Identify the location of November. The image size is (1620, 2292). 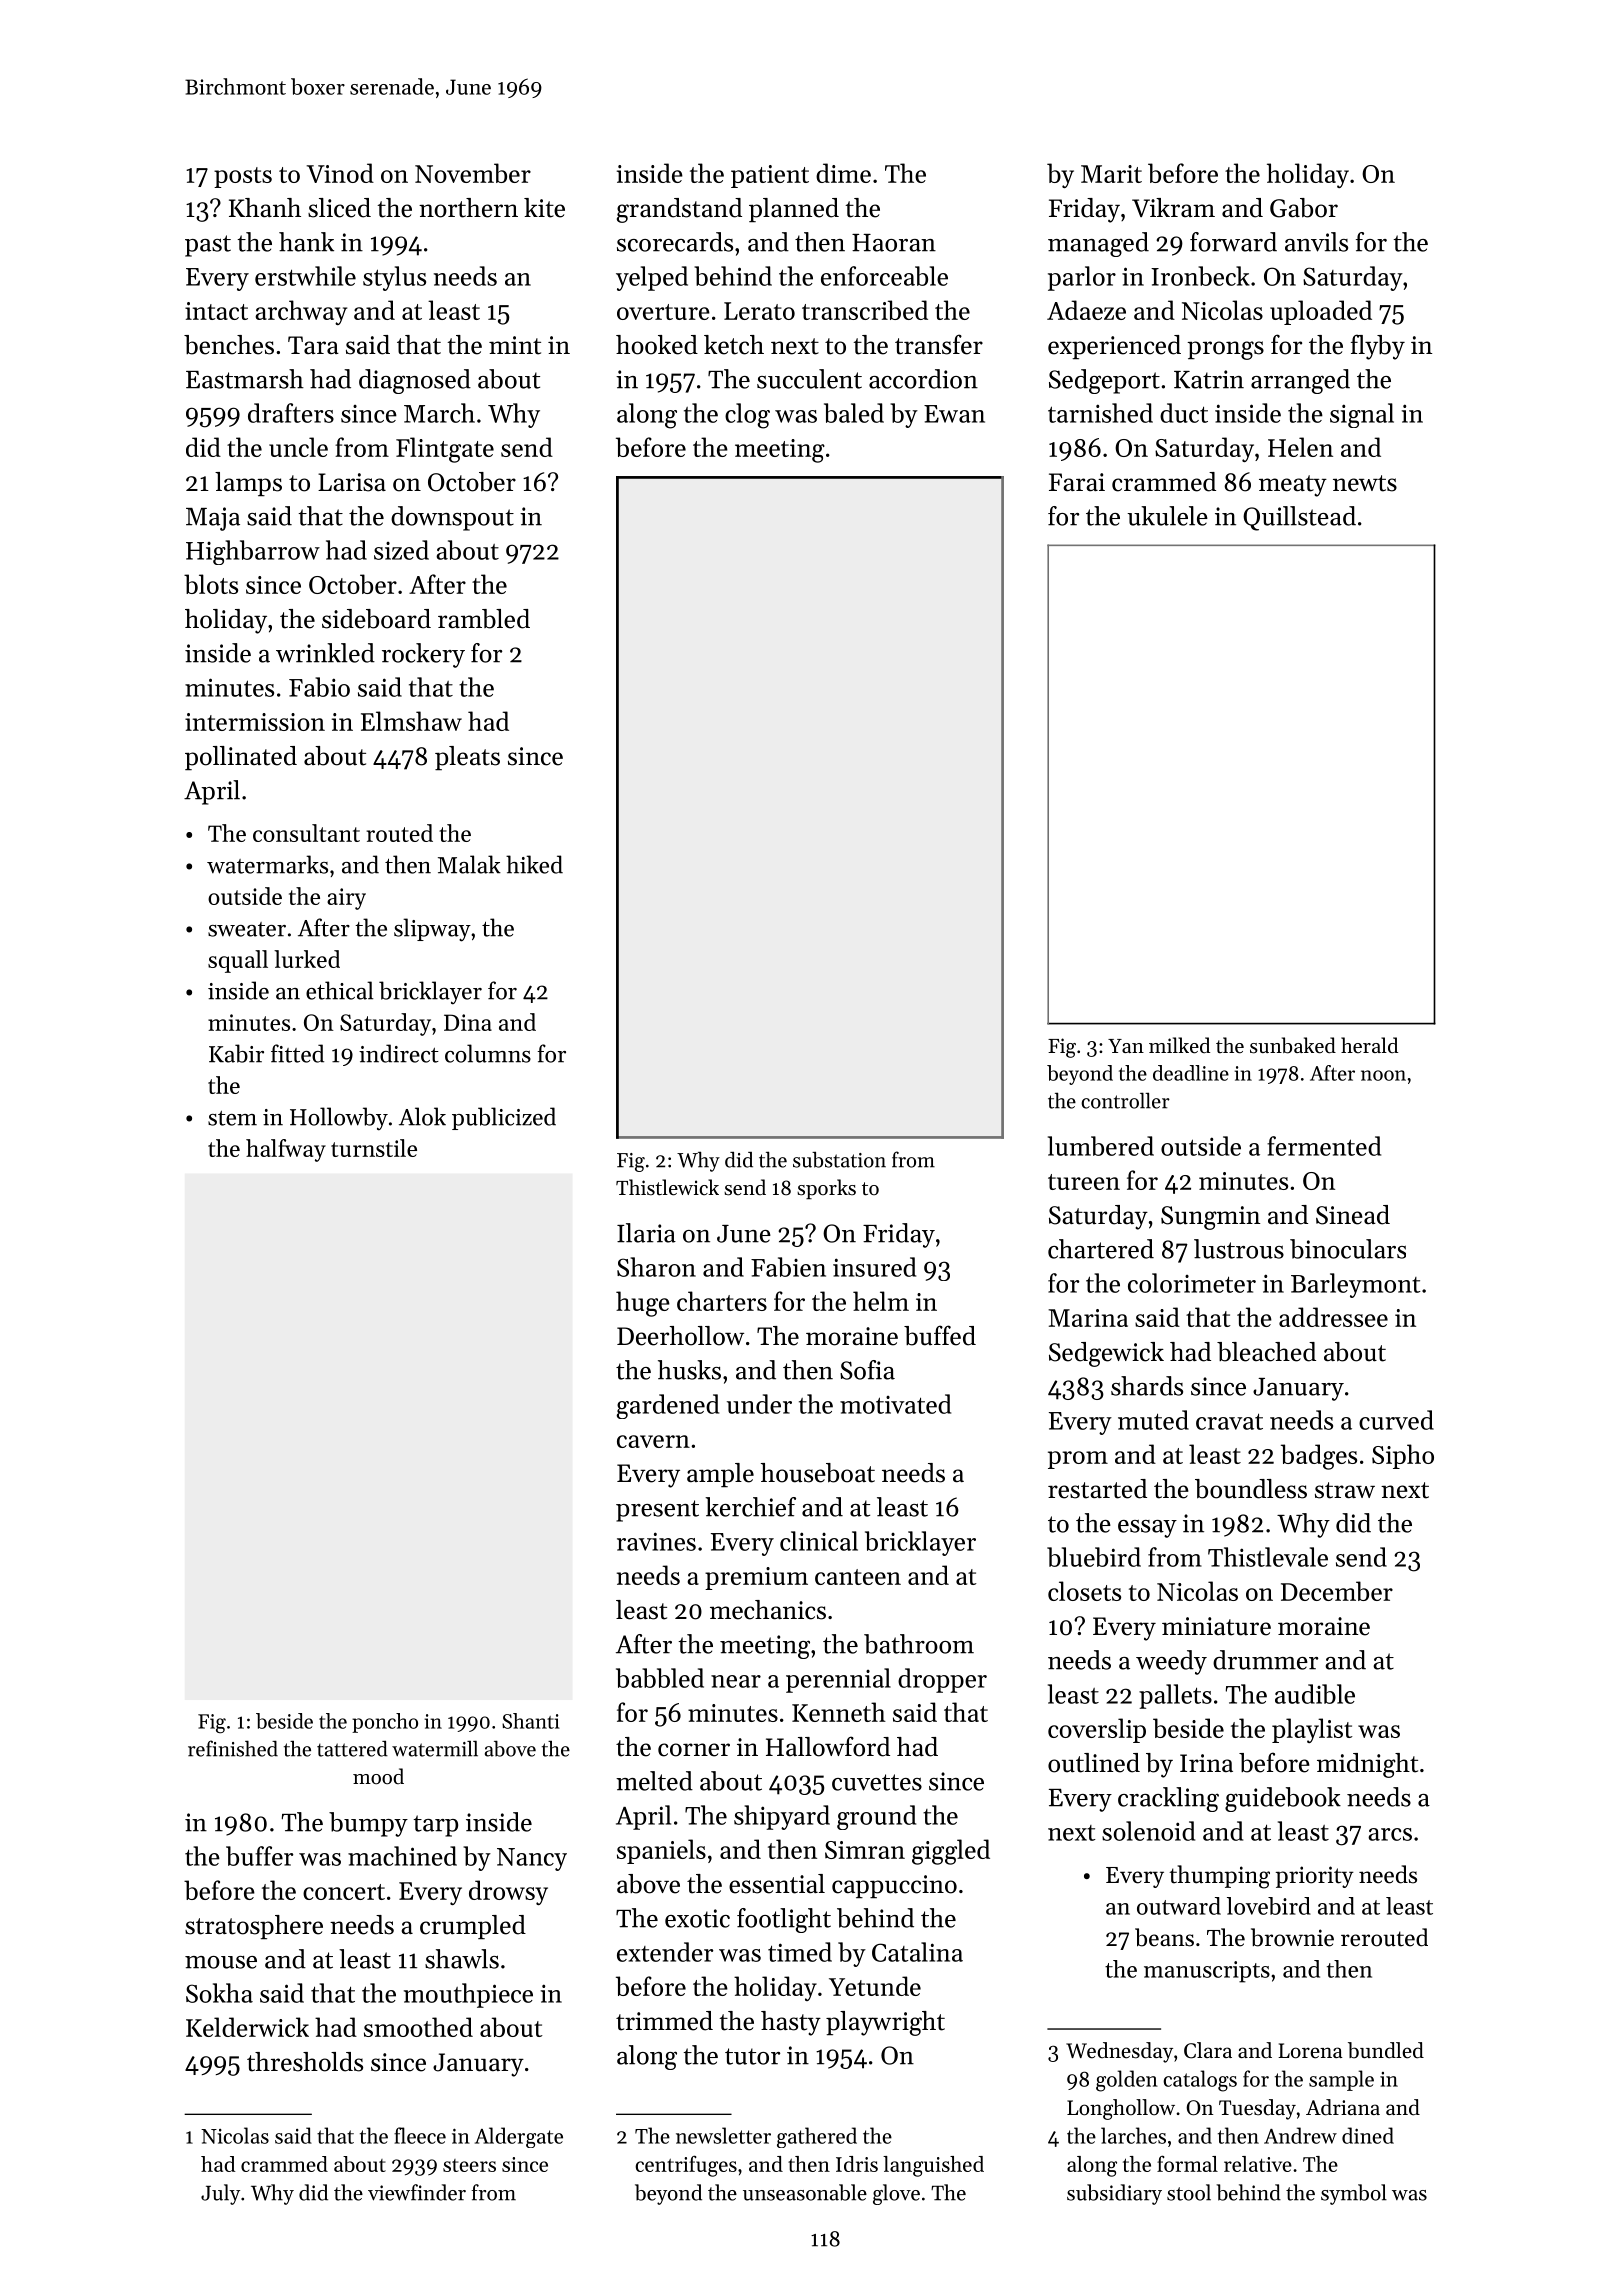
(473, 173).
